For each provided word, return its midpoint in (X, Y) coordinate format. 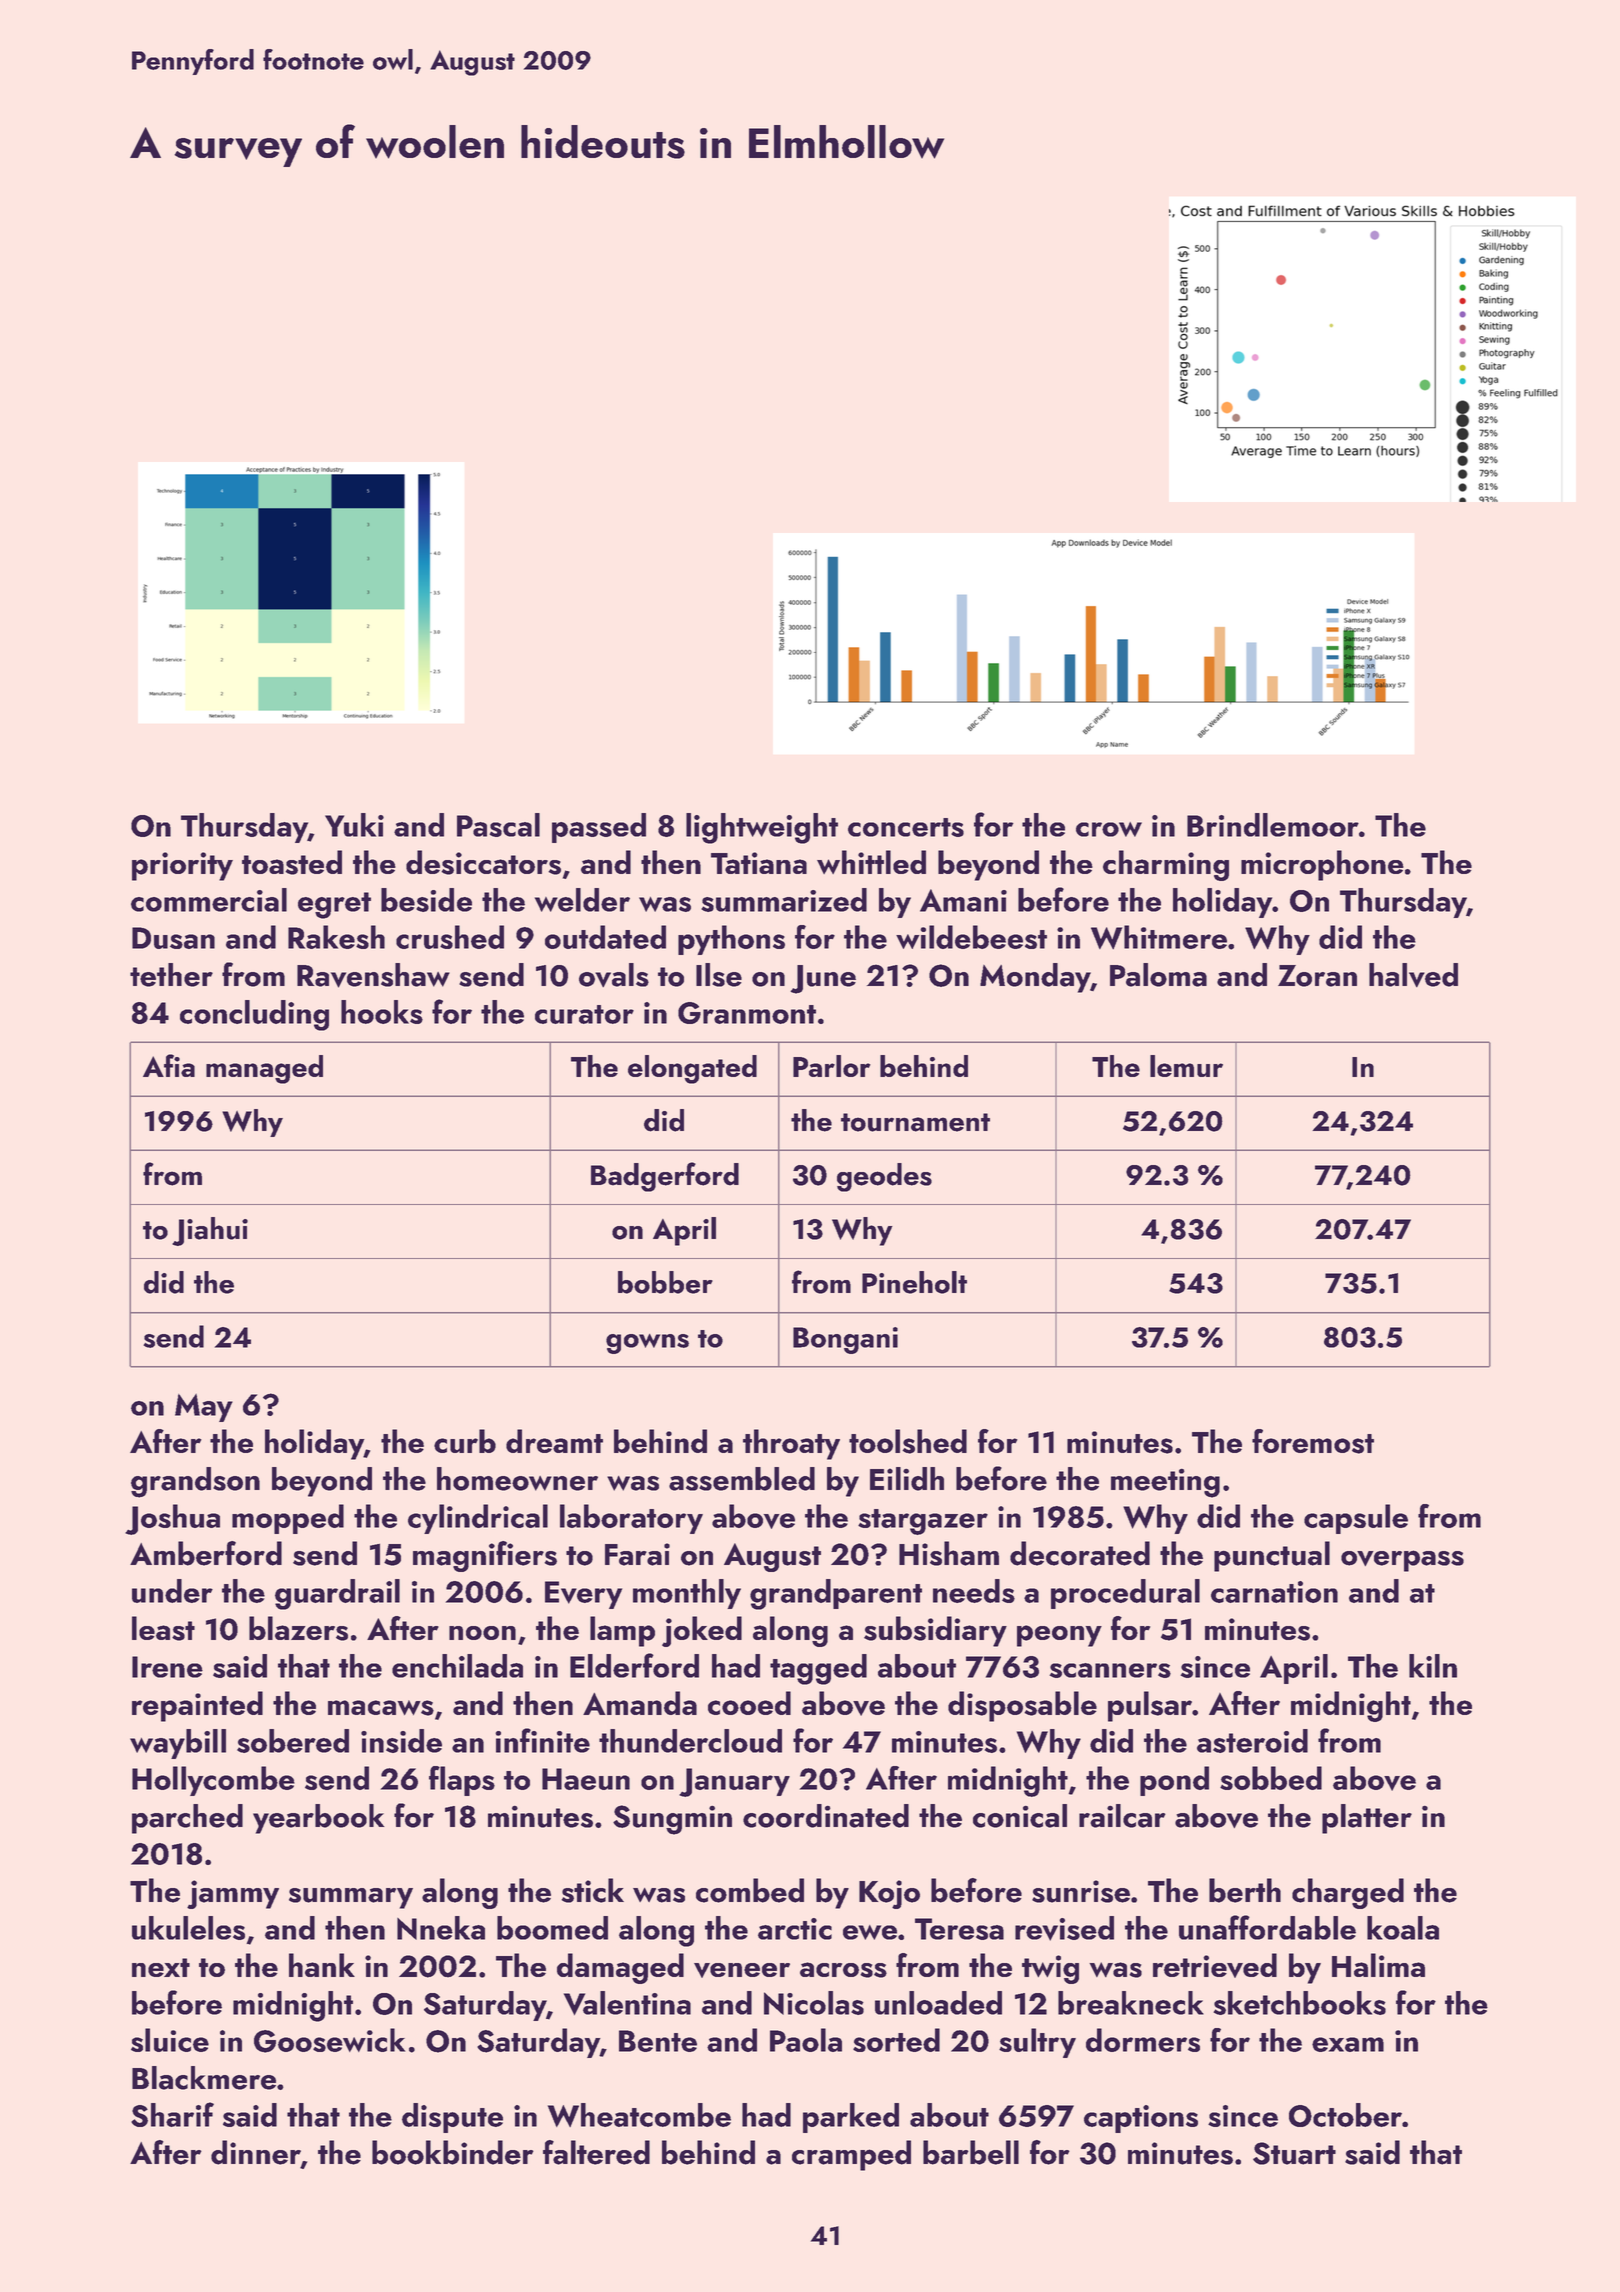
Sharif (172, 2114)
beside (426, 900)
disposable (1022, 1706)
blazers (298, 1628)
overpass (1402, 1561)
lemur (1186, 1066)
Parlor (832, 1066)
